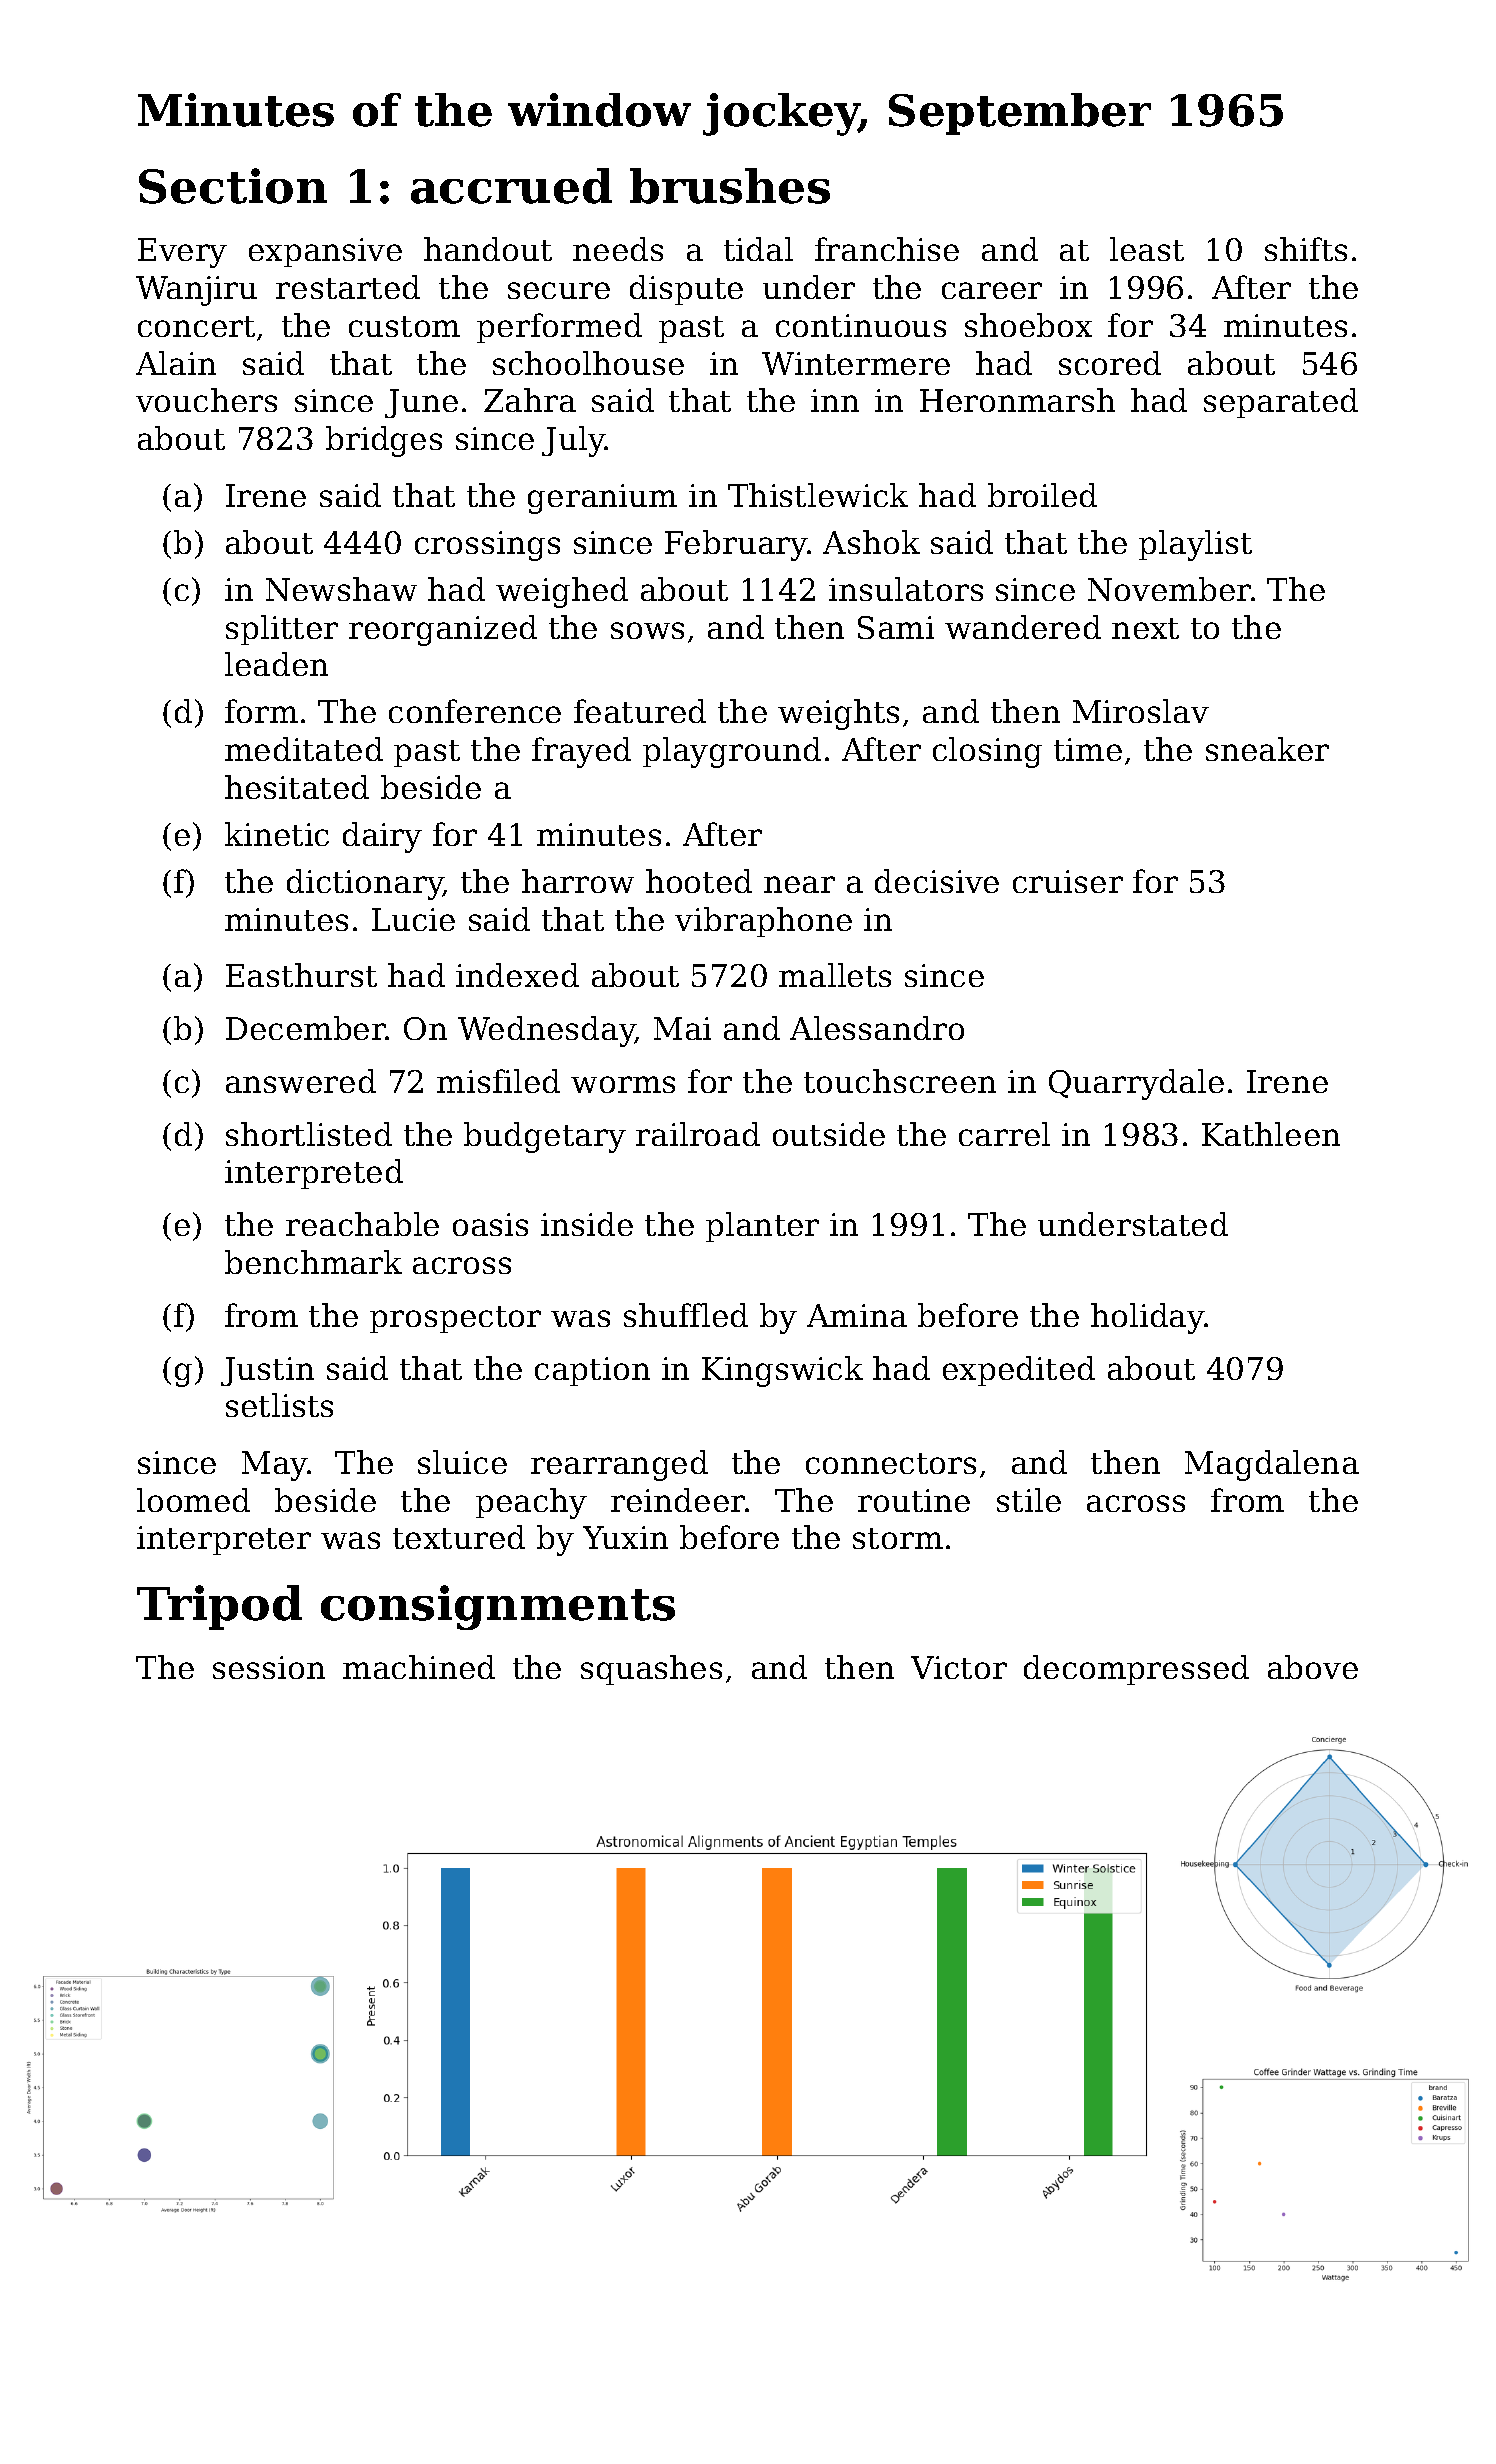 Image resolution: width=1496 pixels, height=2464 pixels. What do you see at coordinates (382, 837) in the screenshot?
I see `dairy` at bounding box center [382, 837].
